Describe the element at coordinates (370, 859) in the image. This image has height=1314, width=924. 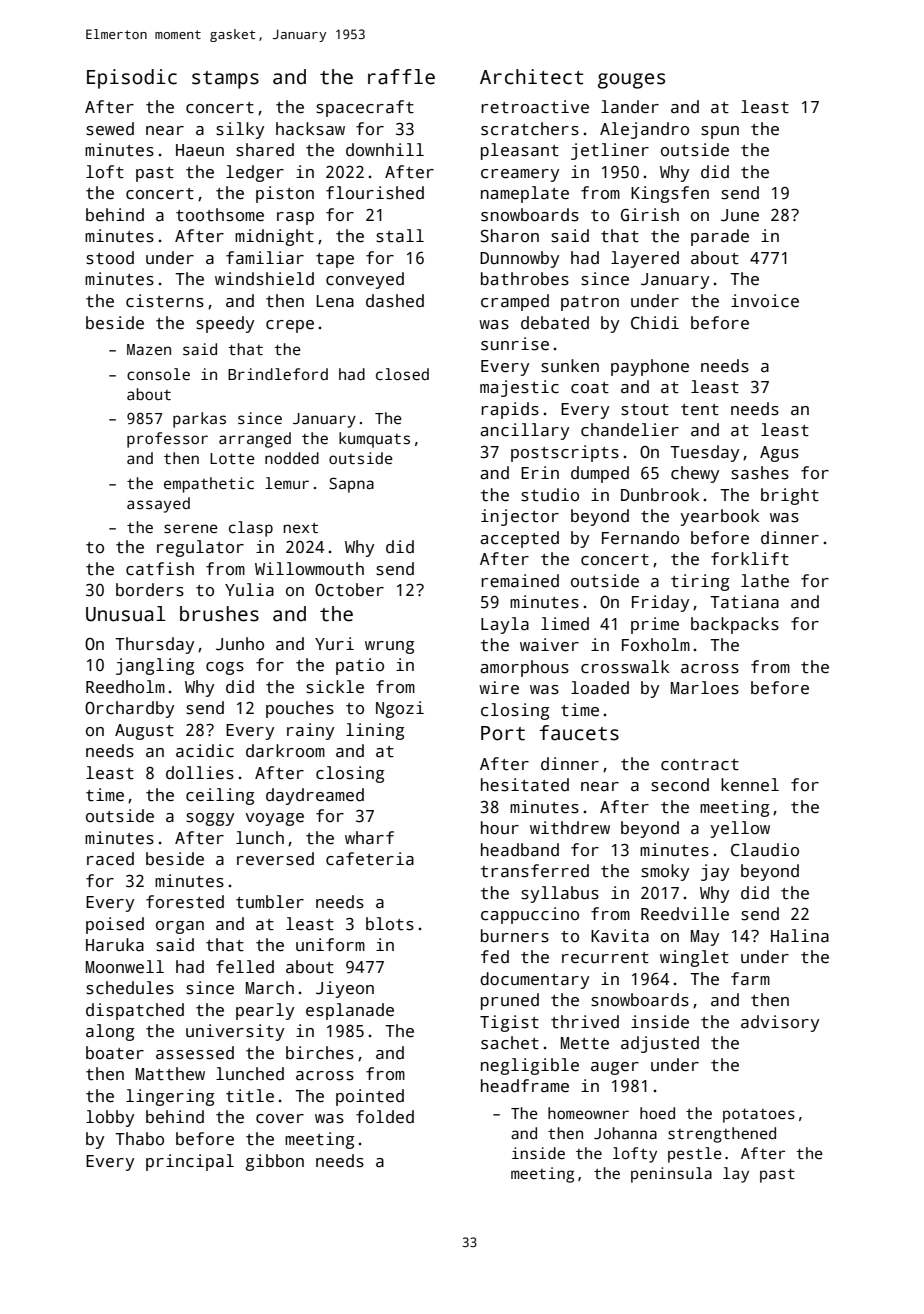
I see `cafeteria` at that location.
